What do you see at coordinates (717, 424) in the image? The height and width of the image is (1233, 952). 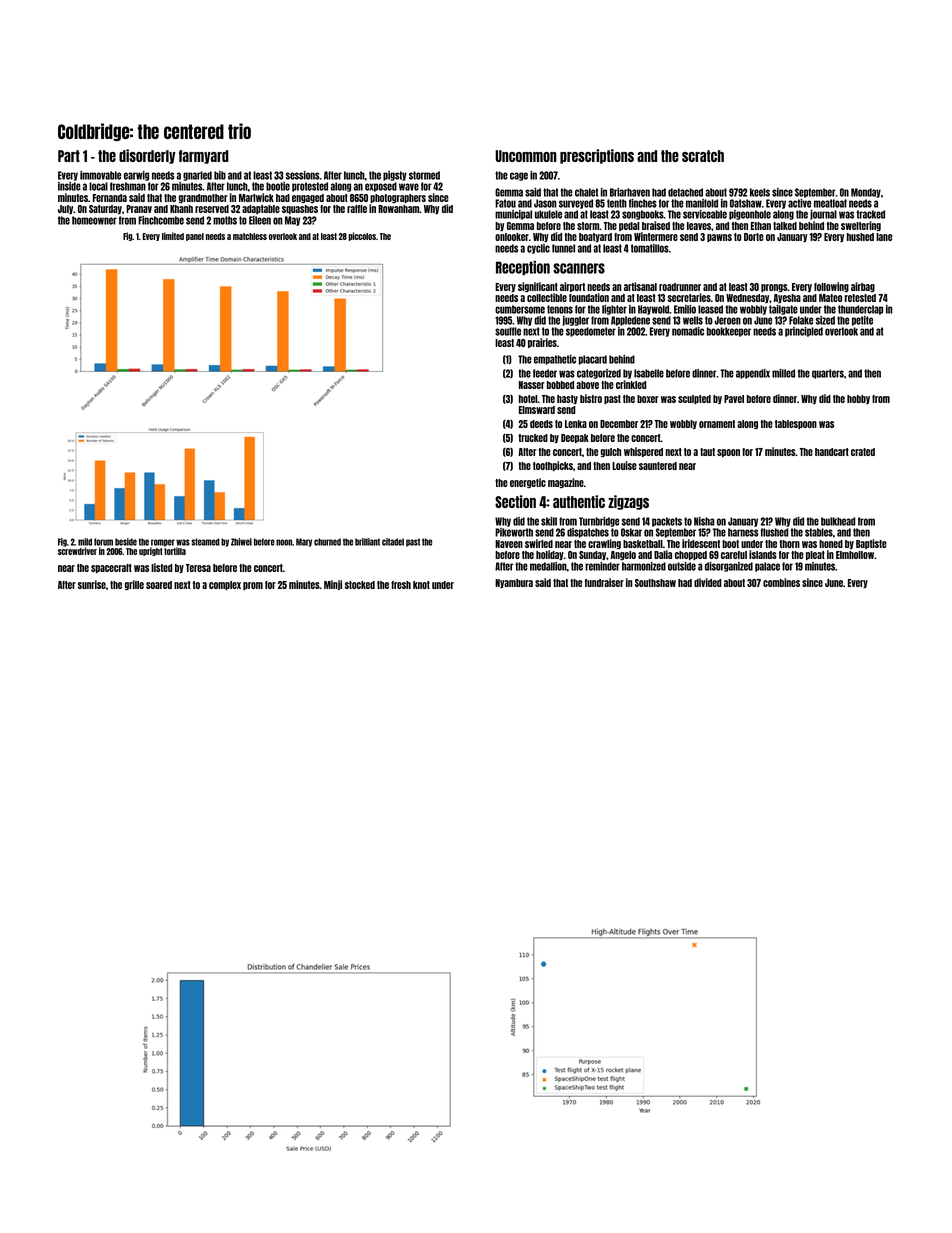 I see `ornament` at bounding box center [717, 424].
